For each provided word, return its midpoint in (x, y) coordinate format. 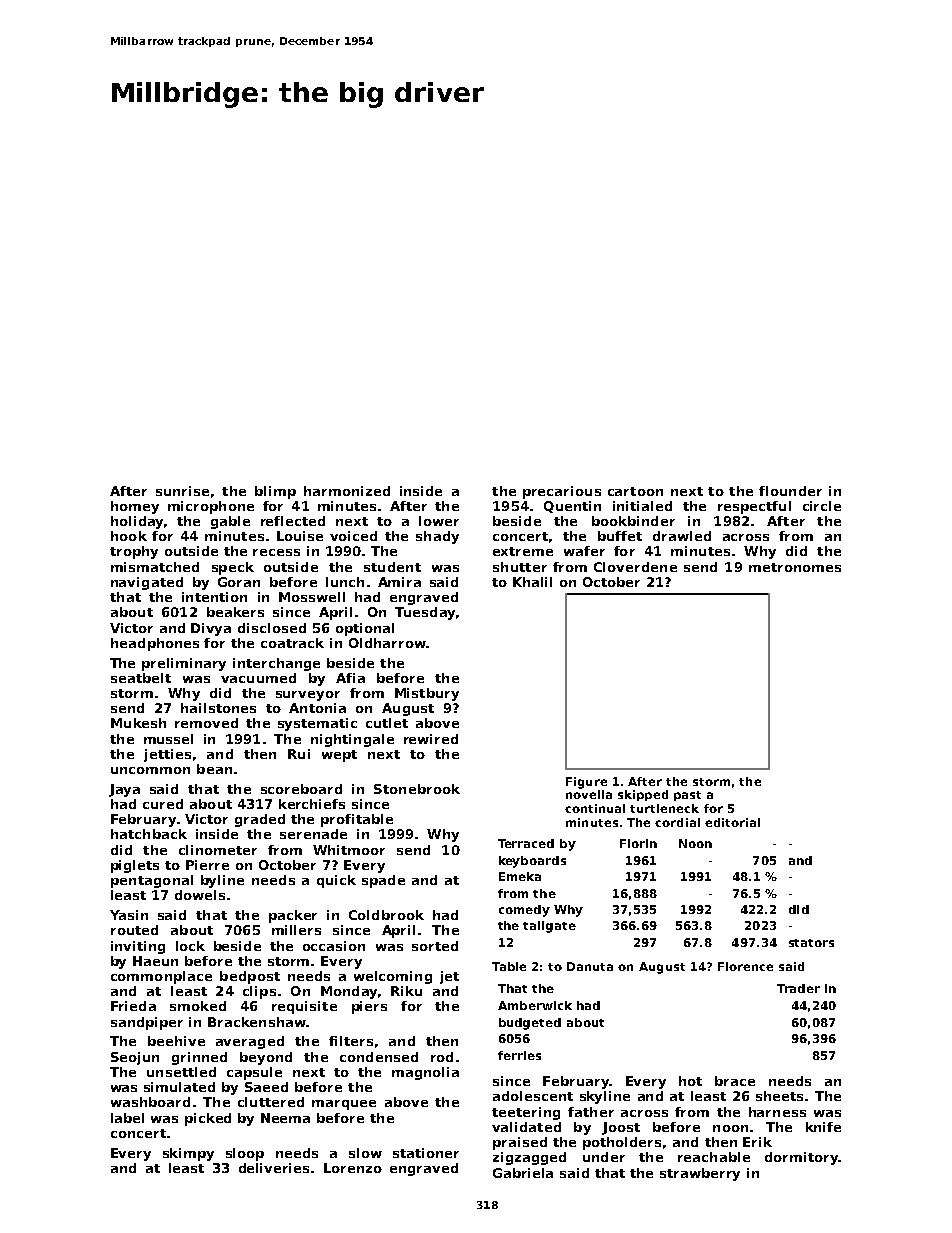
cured (163, 804)
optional (365, 629)
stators (811, 943)
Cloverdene (635, 567)
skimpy (188, 1154)
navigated (147, 583)
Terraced (526, 843)
